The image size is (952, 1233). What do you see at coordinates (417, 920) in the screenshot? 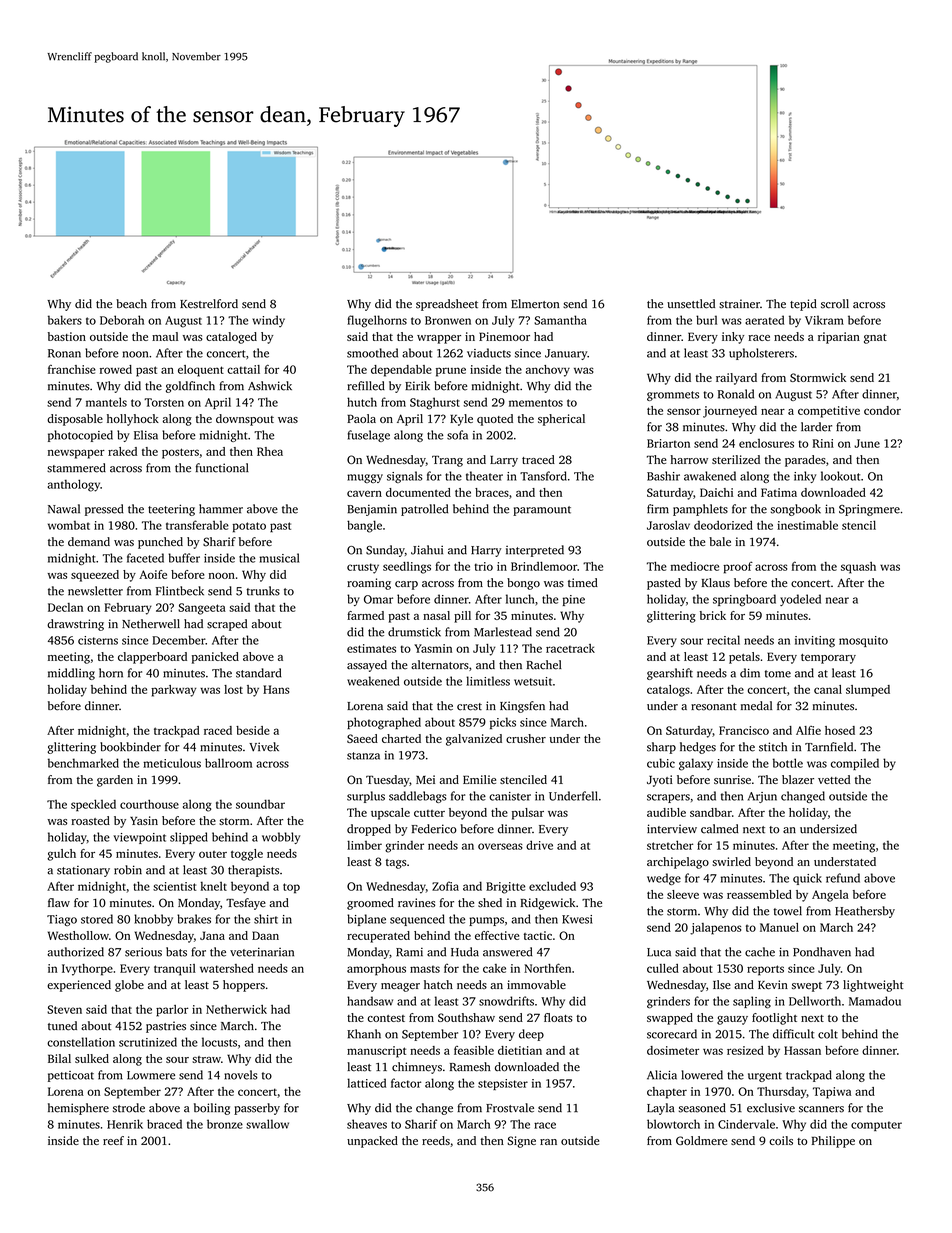
I see `sequenced` at bounding box center [417, 920].
